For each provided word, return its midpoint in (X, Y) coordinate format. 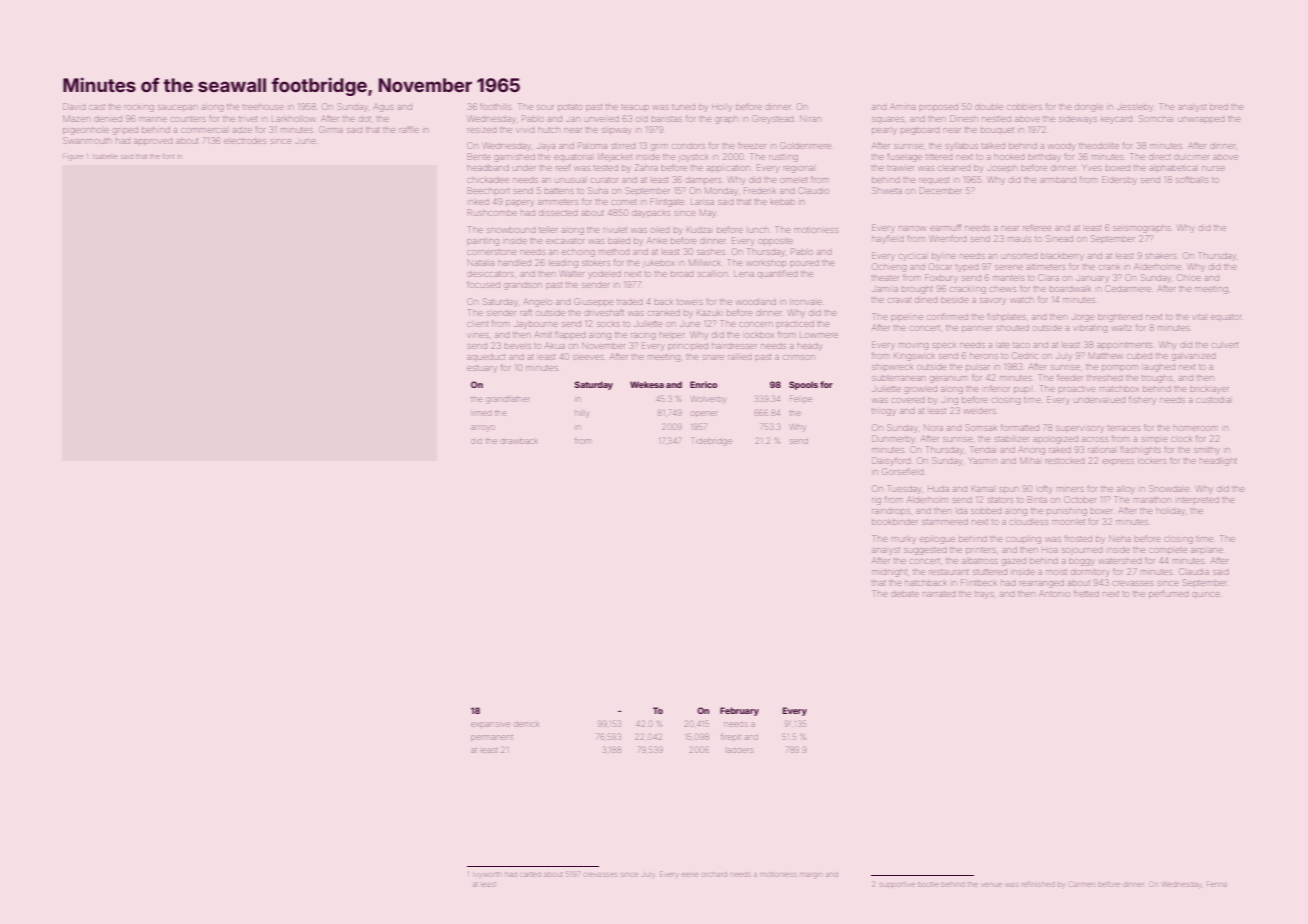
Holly (721, 108)
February (739, 711)
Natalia (481, 263)
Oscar (941, 266)
